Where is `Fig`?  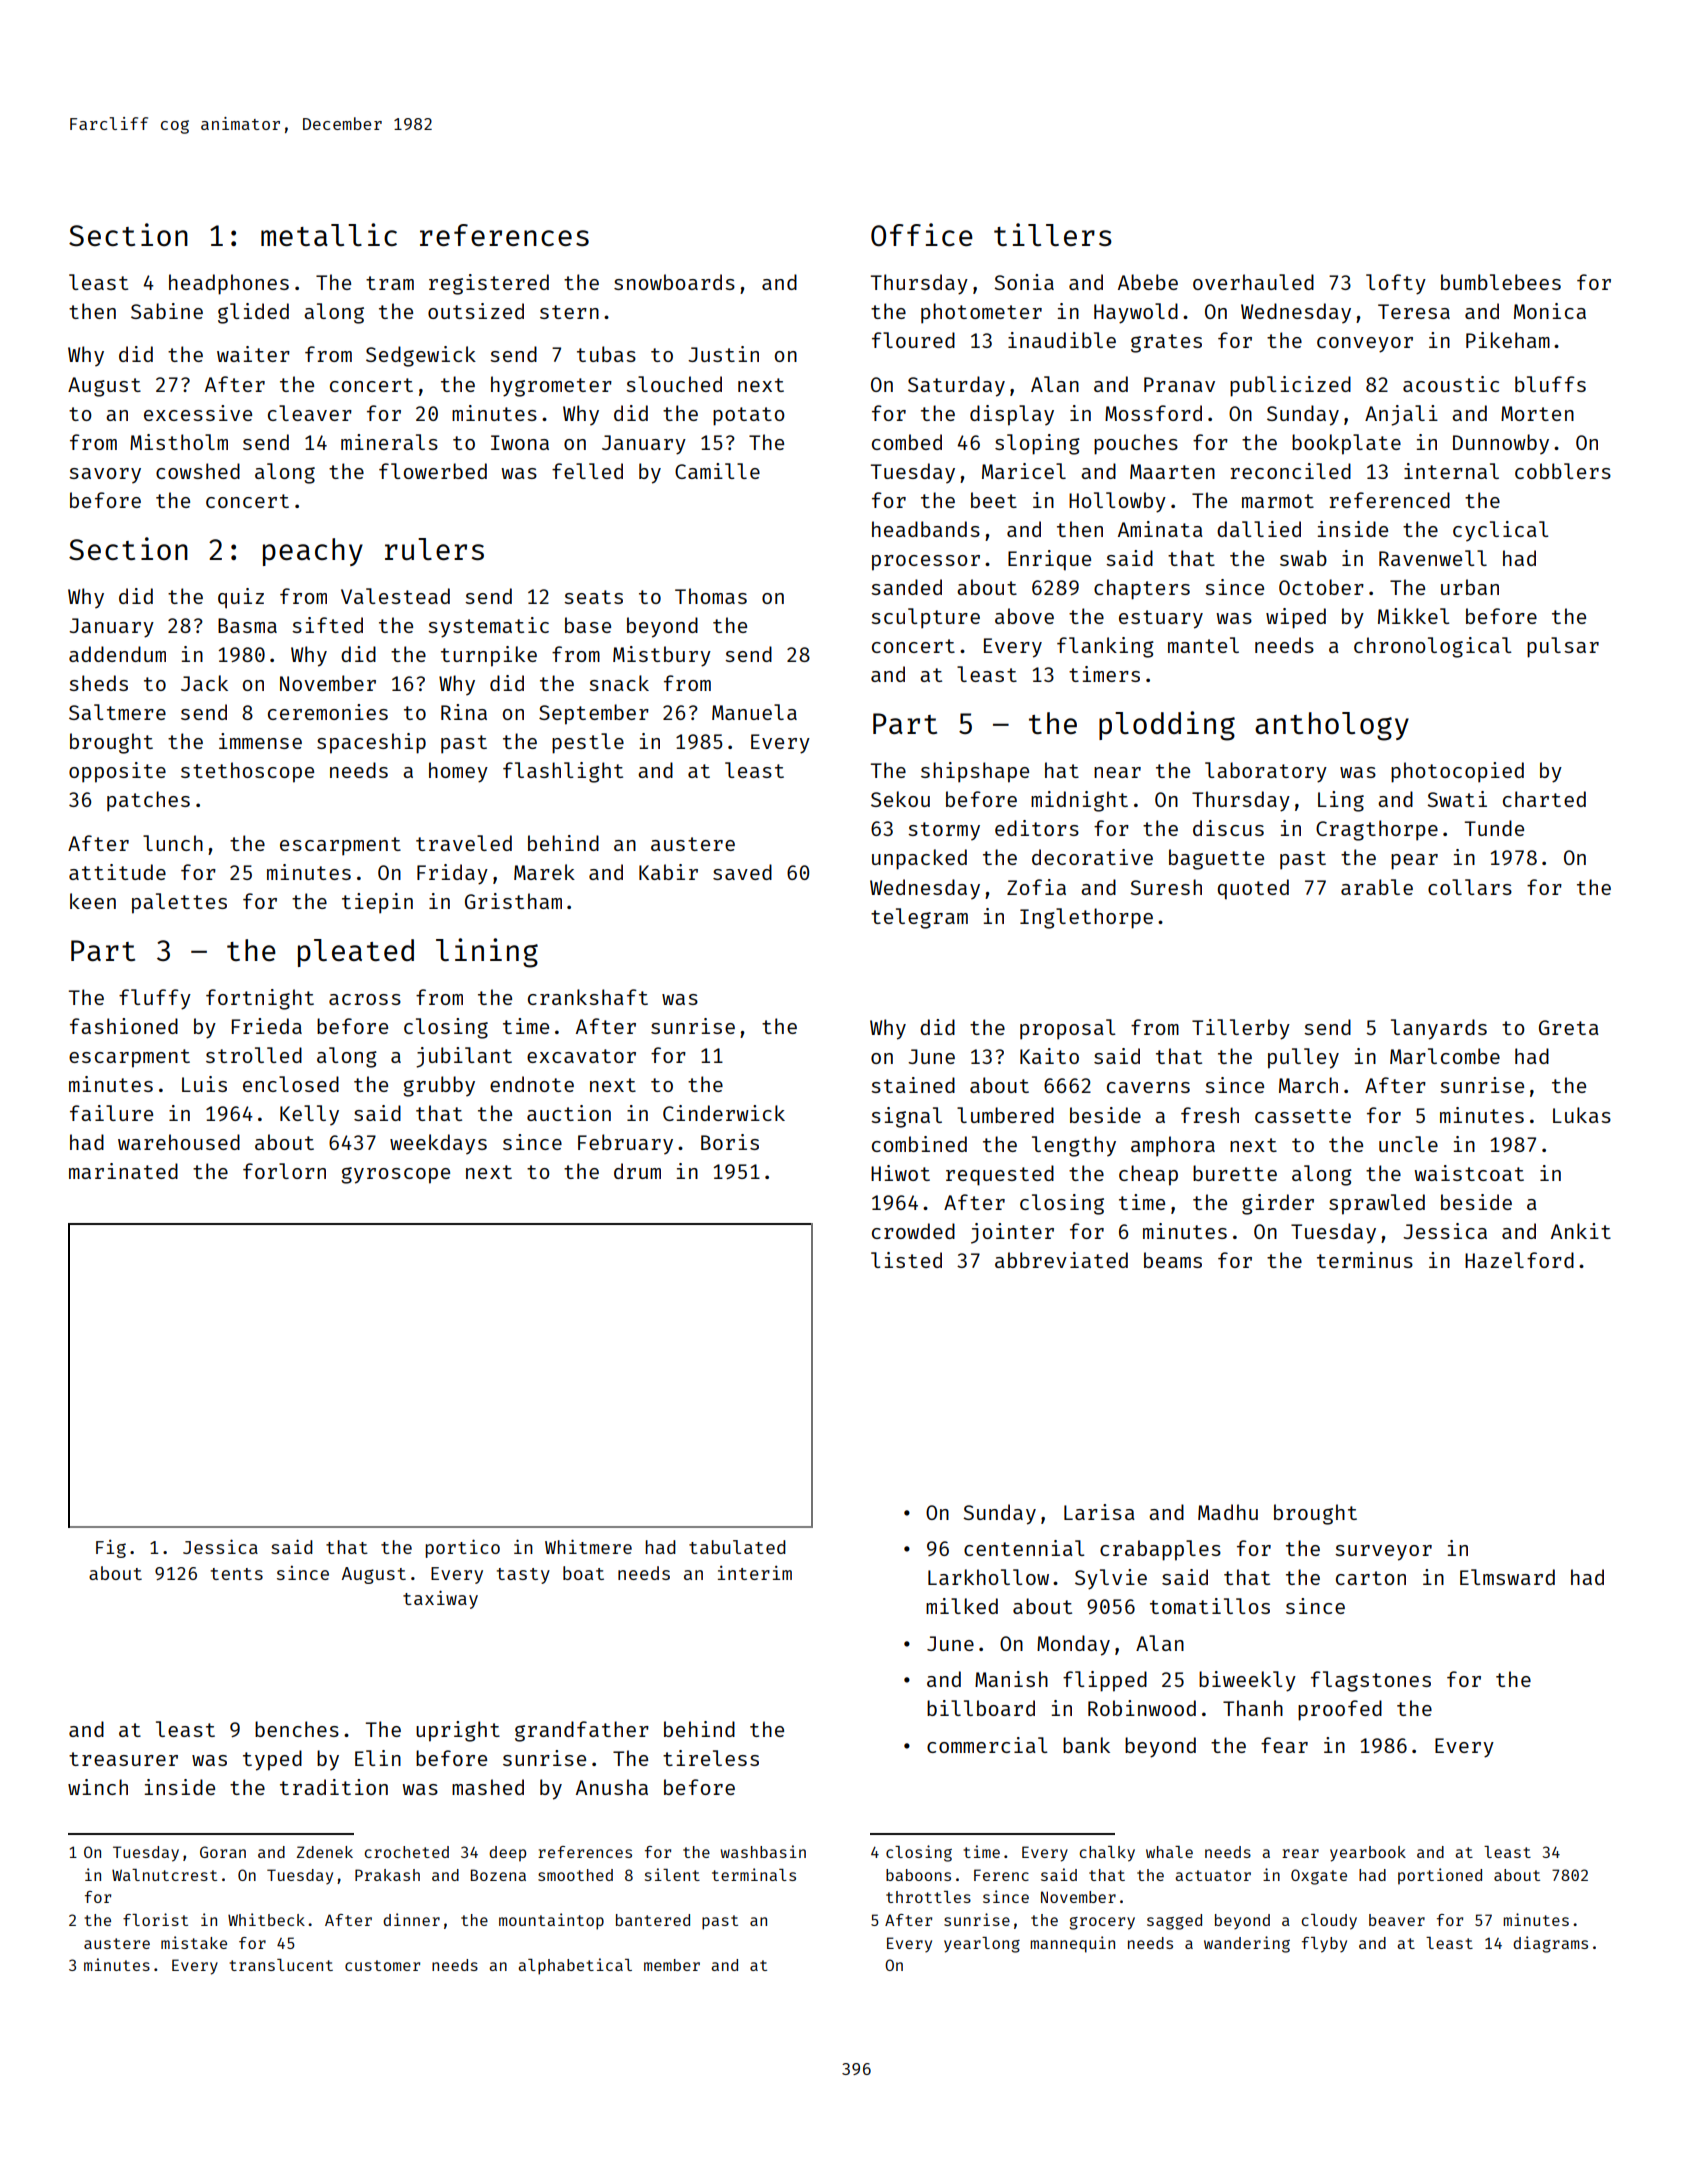
Fig is located at coordinates (111, 1549).
